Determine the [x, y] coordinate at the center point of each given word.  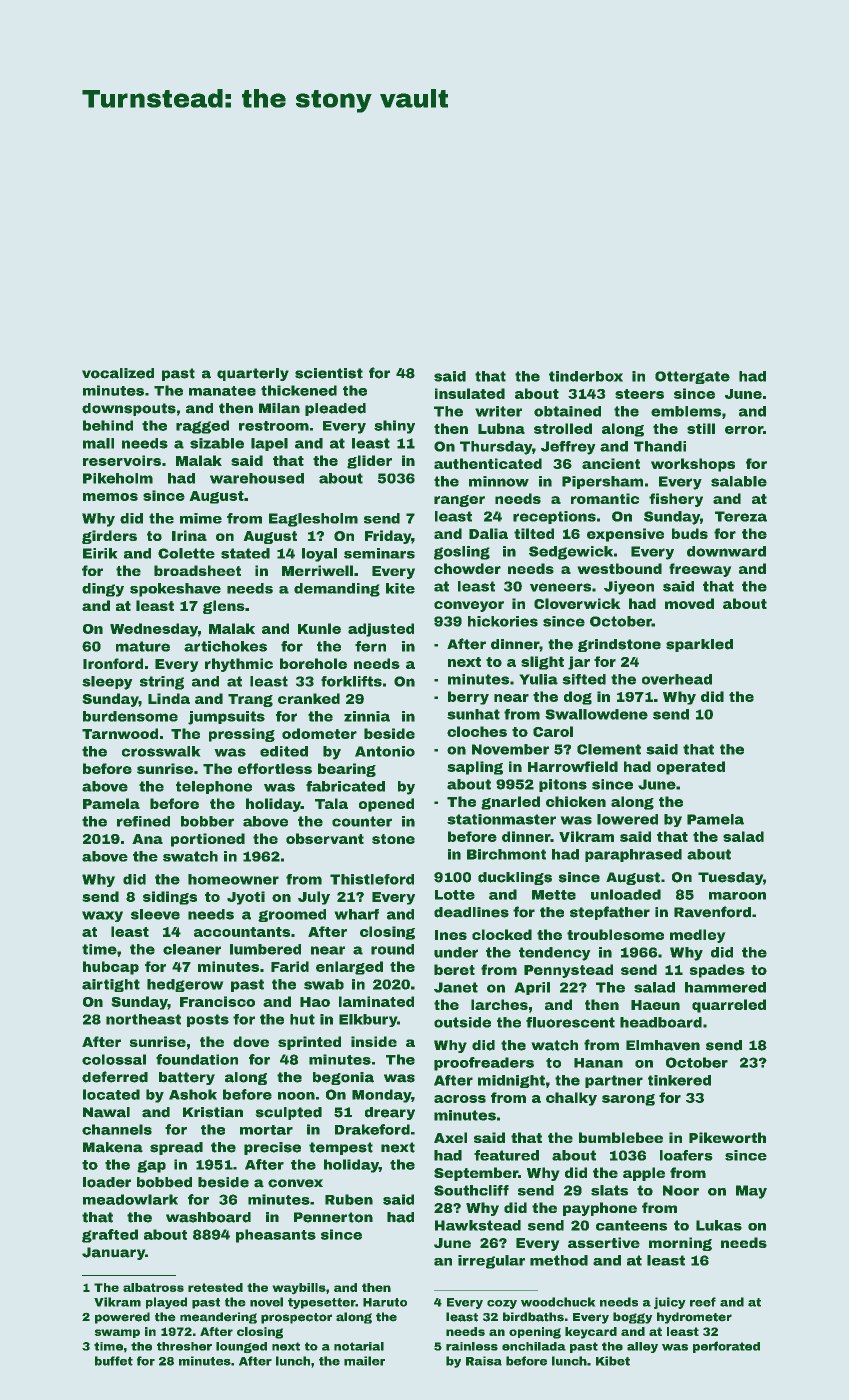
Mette [554, 895]
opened [386, 805]
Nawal [106, 1112]
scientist [329, 373]
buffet [114, 1361]
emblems [686, 411]
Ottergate [692, 377]
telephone [214, 787]
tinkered [679, 1080]
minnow [499, 481]
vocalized [118, 373]
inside [374, 1041]
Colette [186, 553]
